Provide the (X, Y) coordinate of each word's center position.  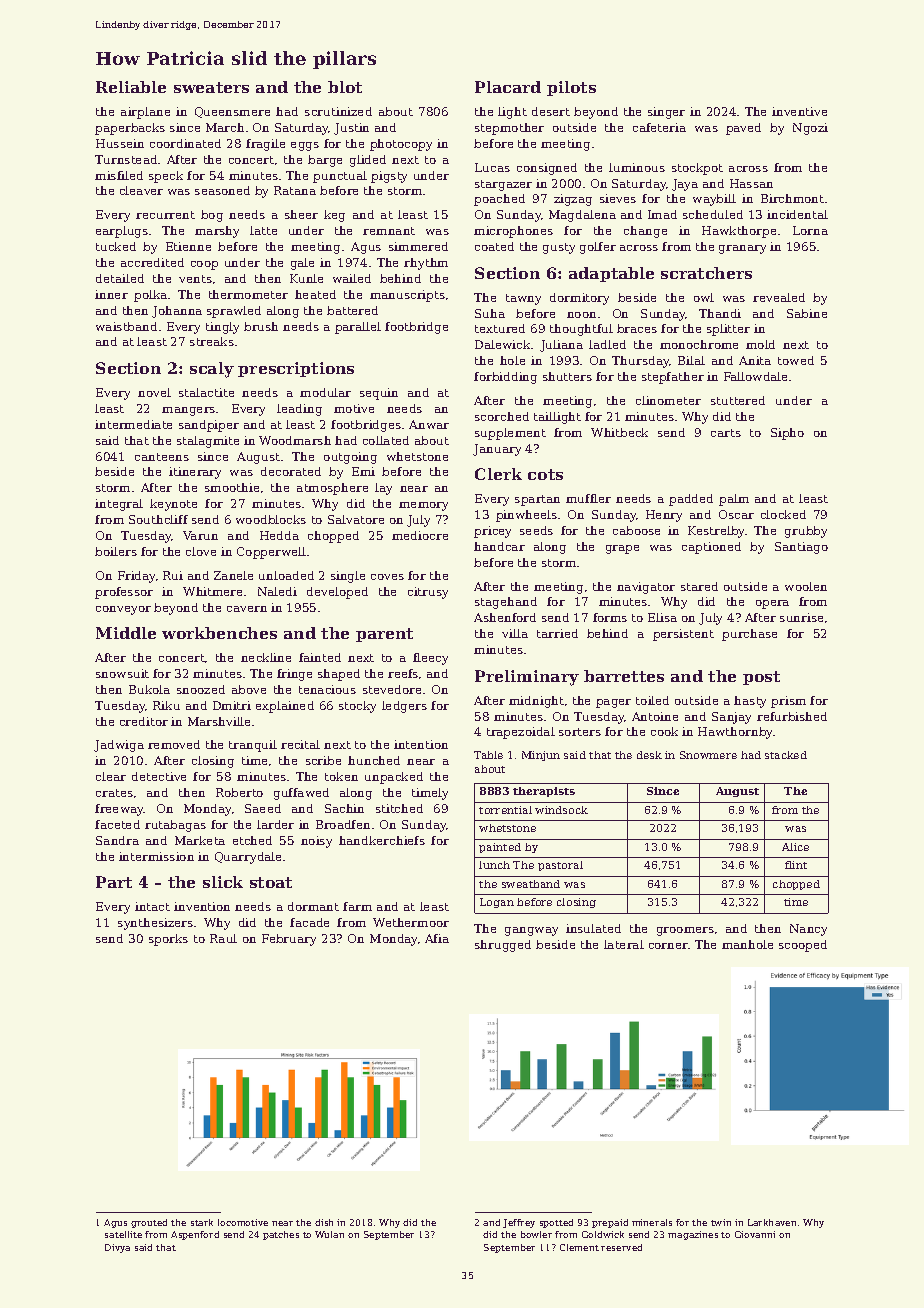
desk (649, 755)
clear (111, 776)
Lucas (492, 167)
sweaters (211, 87)
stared (699, 586)
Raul (223, 938)
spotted (556, 1223)
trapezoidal (521, 733)
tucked (116, 246)
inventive (799, 111)
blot (345, 87)
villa (515, 633)
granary (742, 249)
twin (721, 1222)
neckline (266, 657)
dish (324, 1222)
